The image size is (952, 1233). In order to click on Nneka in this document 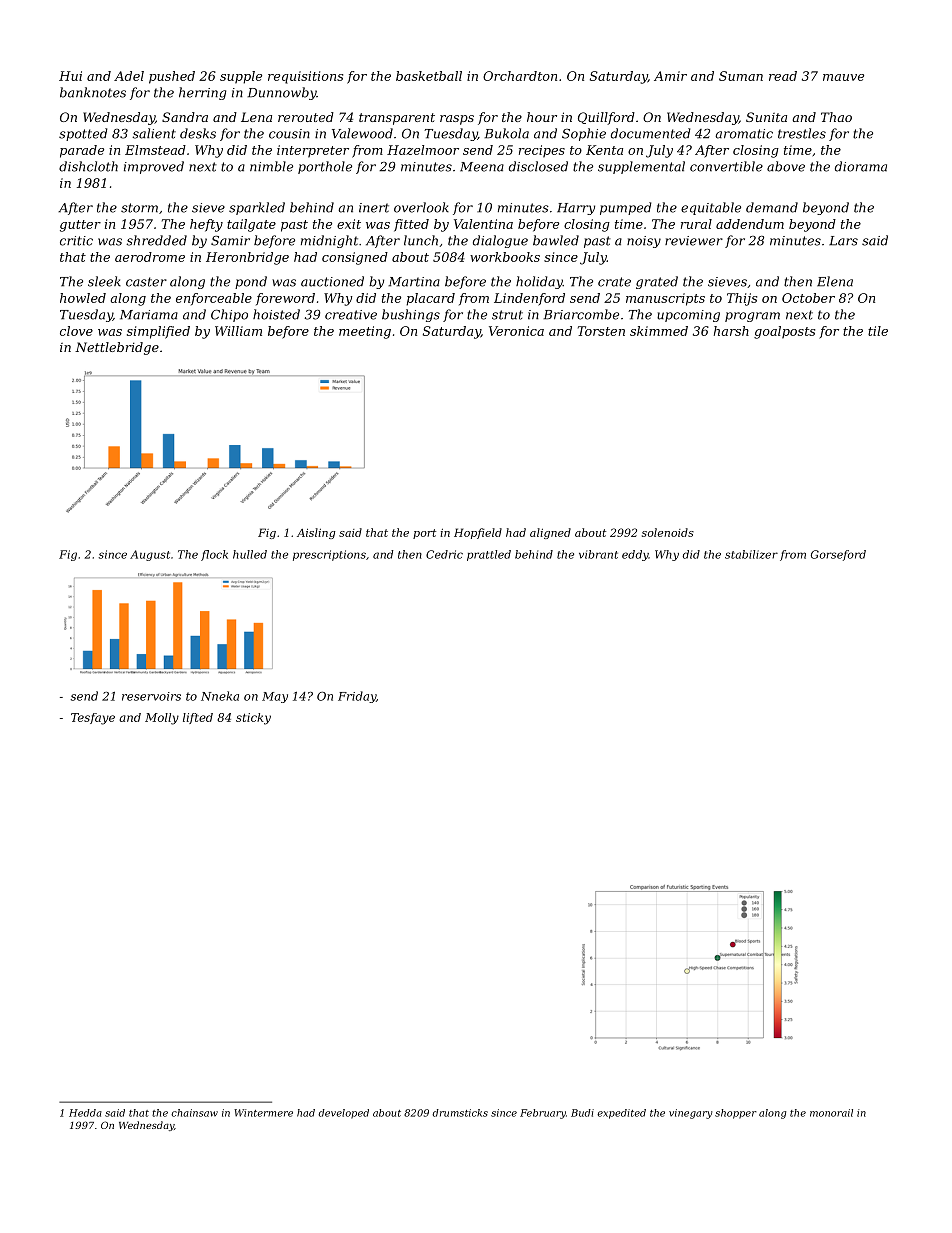, I will do `click(220, 696)`.
